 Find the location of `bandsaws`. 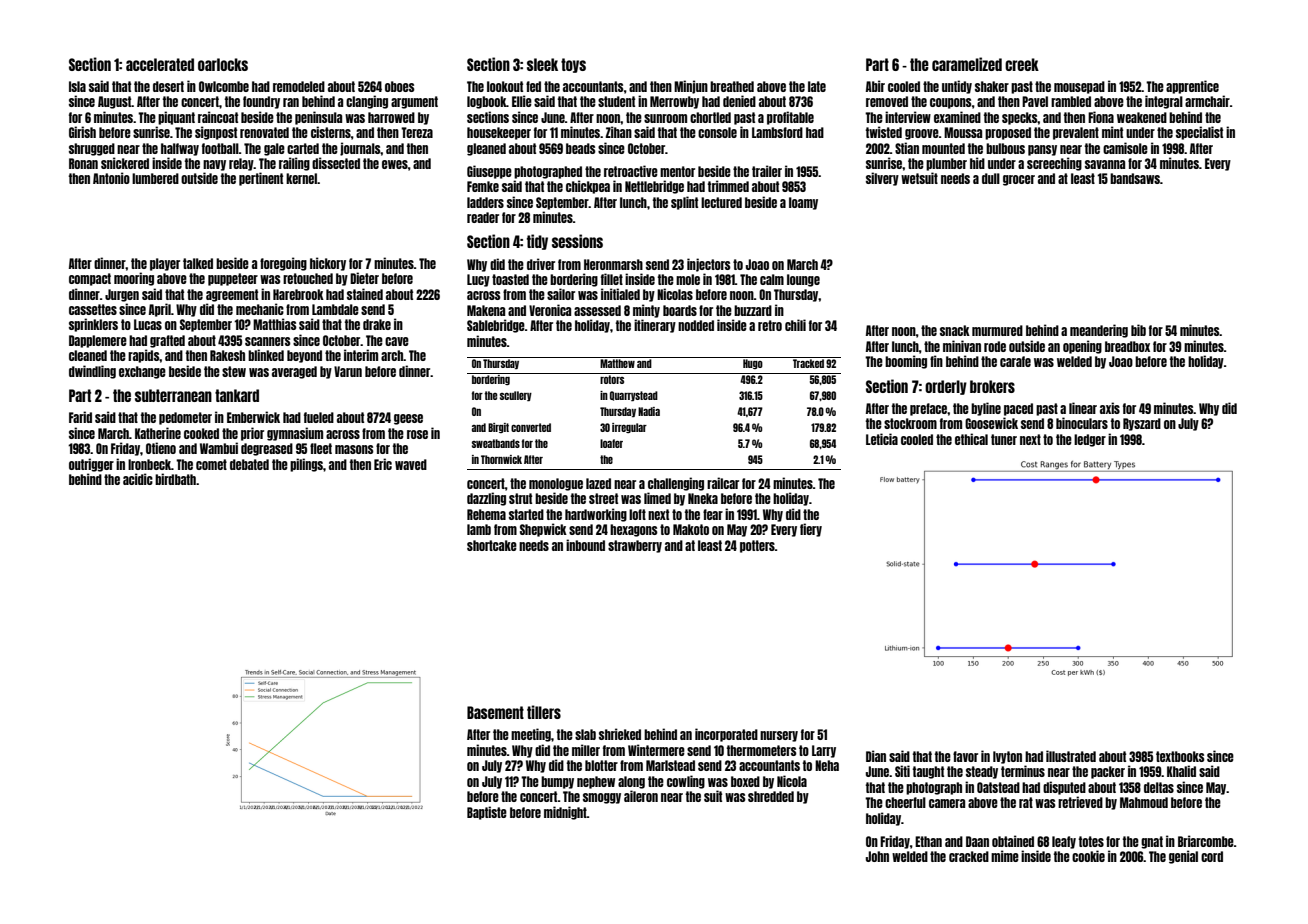

bandsaws is located at coordinates (1135, 178).
